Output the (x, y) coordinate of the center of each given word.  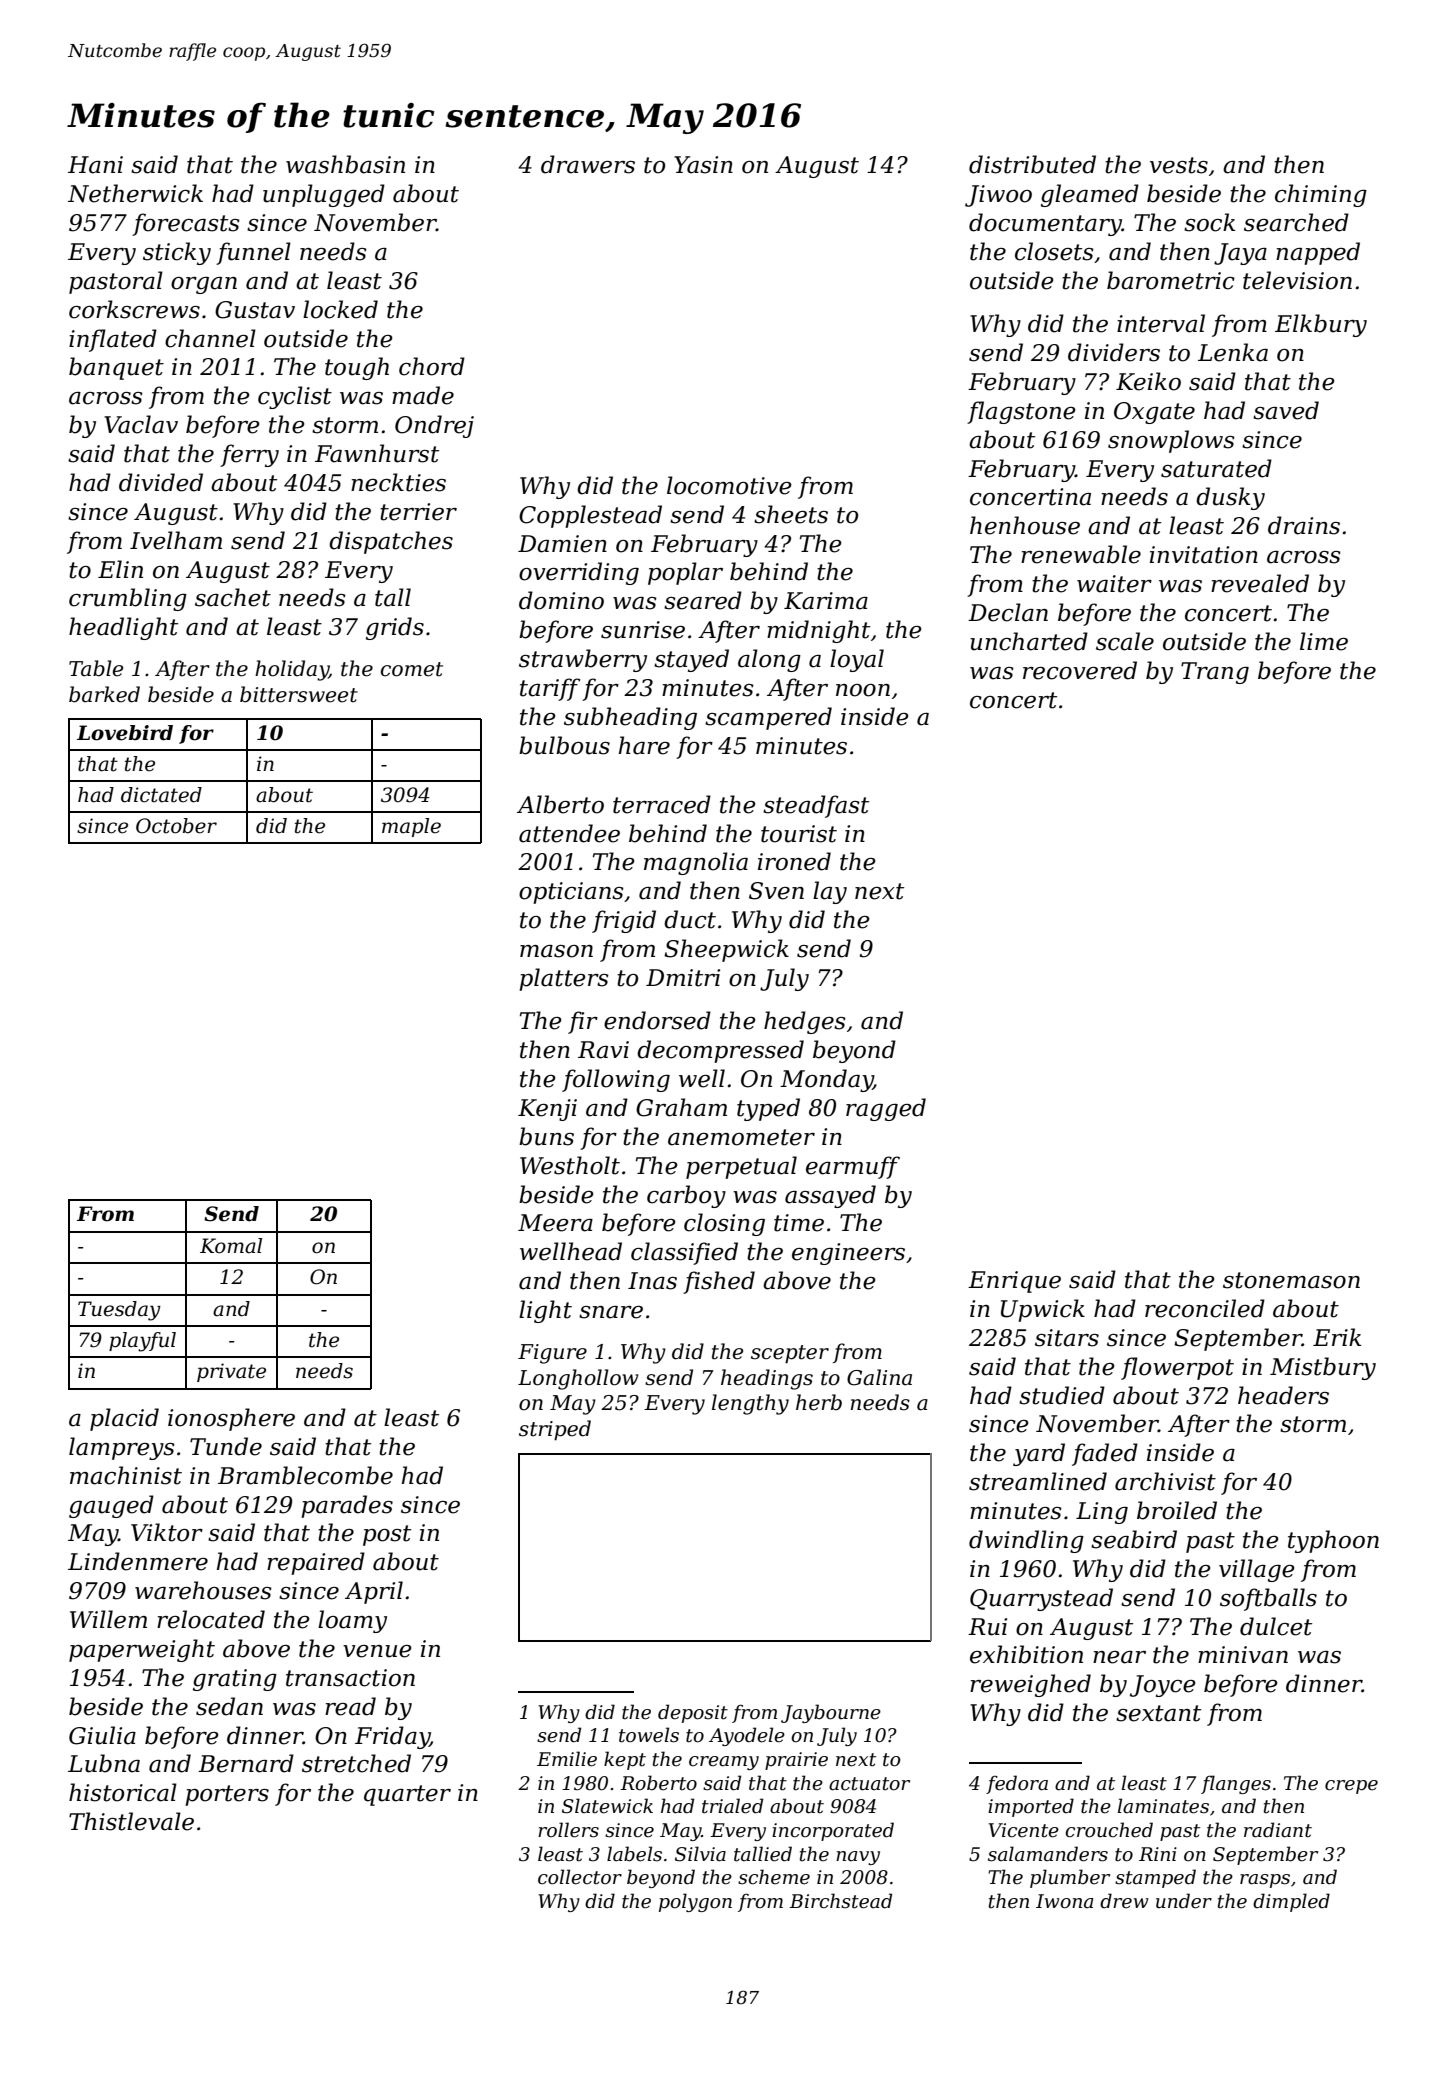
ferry (249, 455)
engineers (848, 1254)
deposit (693, 1713)
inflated (113, 340)
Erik (1337, 1337)
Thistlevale (131, 1821)
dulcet (1276, 1626)
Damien (562, 544)
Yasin (703, 165)
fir (583, 1022)
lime (1324, 641)
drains (1304, 525)
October (176, 826)
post (387, 1535)
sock (1209, 222)
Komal (231, 1246)
